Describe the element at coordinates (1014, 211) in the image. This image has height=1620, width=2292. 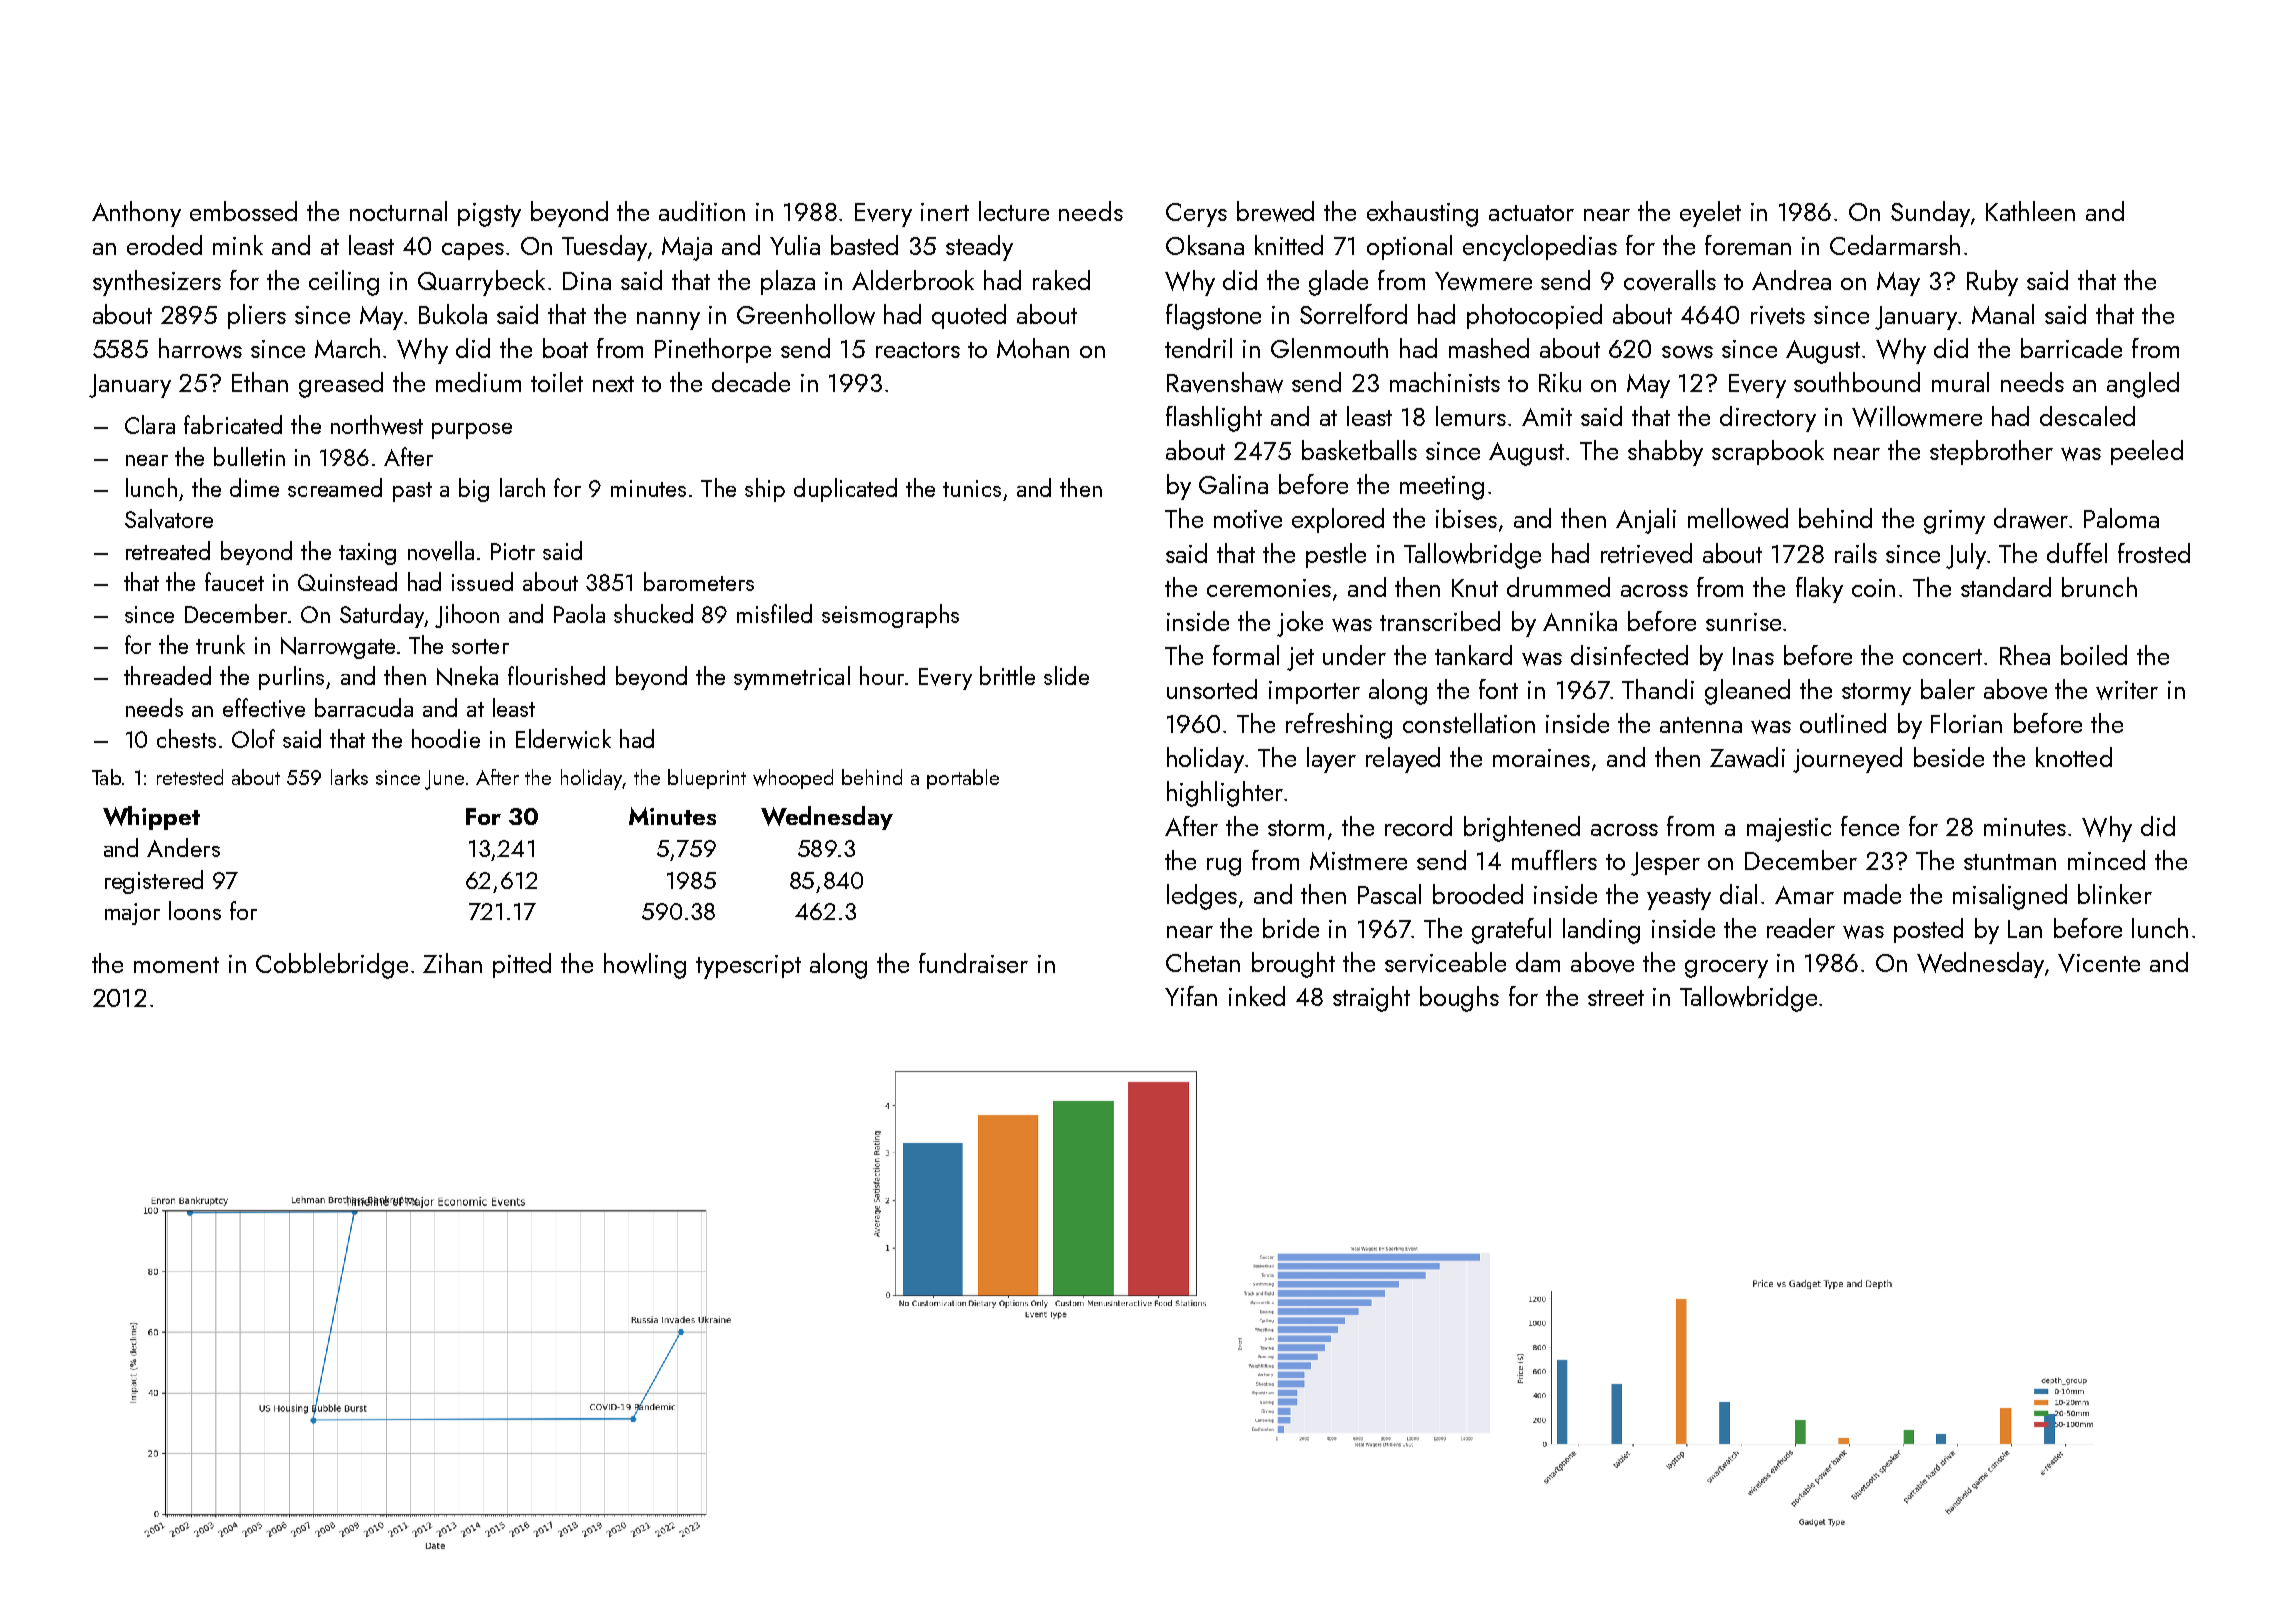
I see `lecture` at that location.
